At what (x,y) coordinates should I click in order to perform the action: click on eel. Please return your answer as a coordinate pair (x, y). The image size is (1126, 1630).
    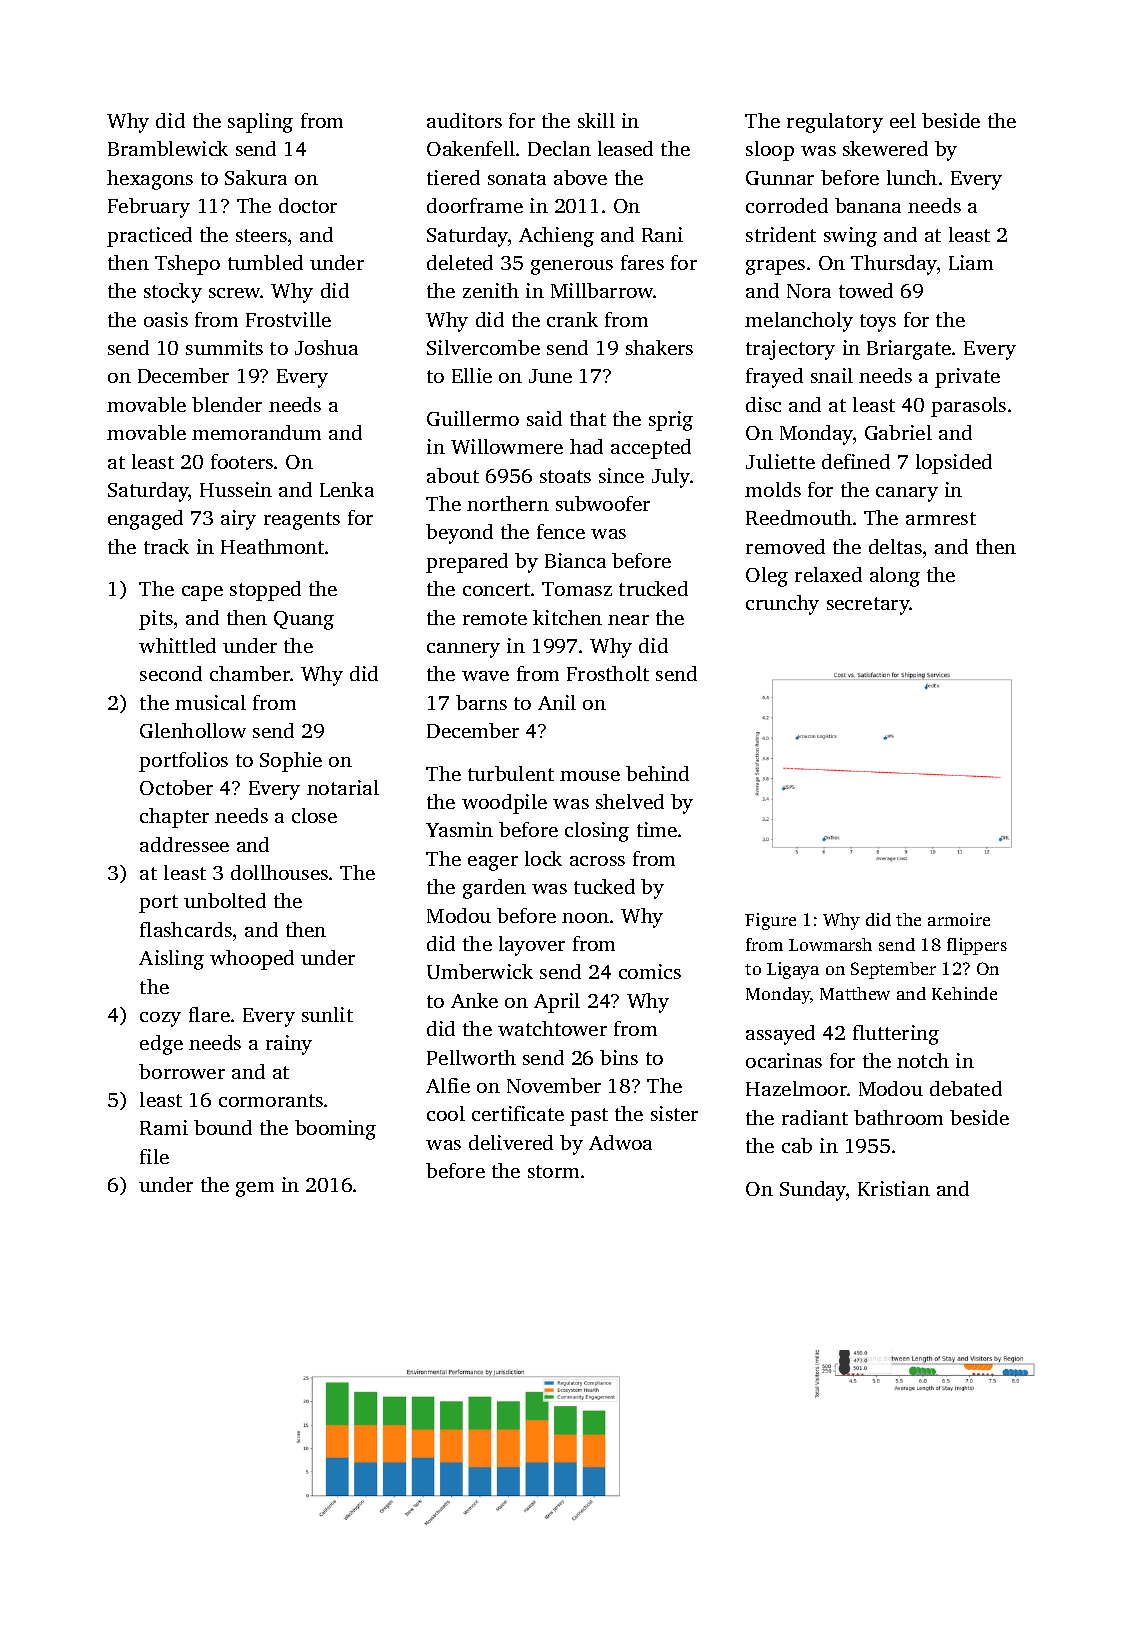
    Looking at the image, I should click on (903, 120).
